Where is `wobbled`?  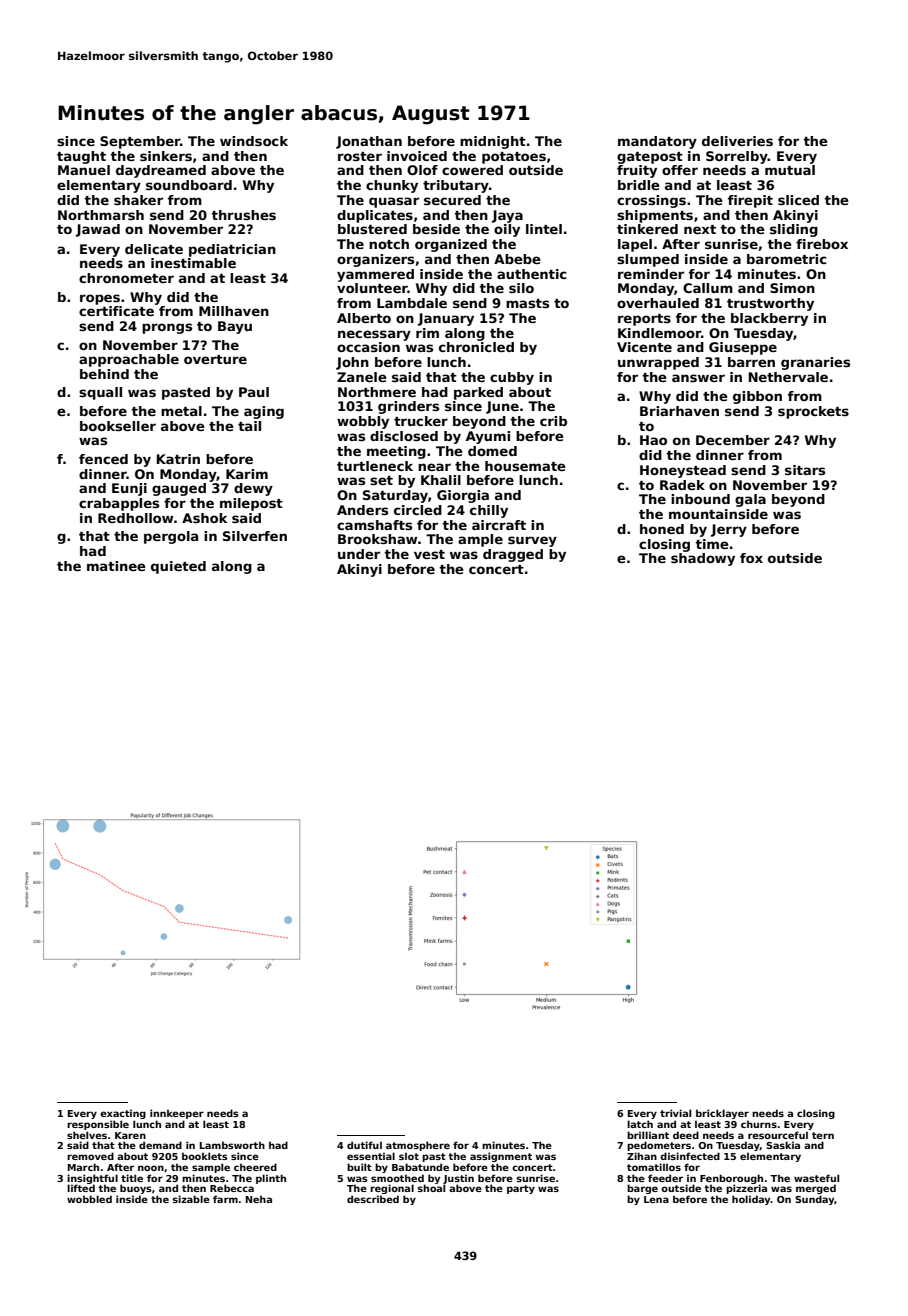
wobbled is located at coordinates (89, 1199).
